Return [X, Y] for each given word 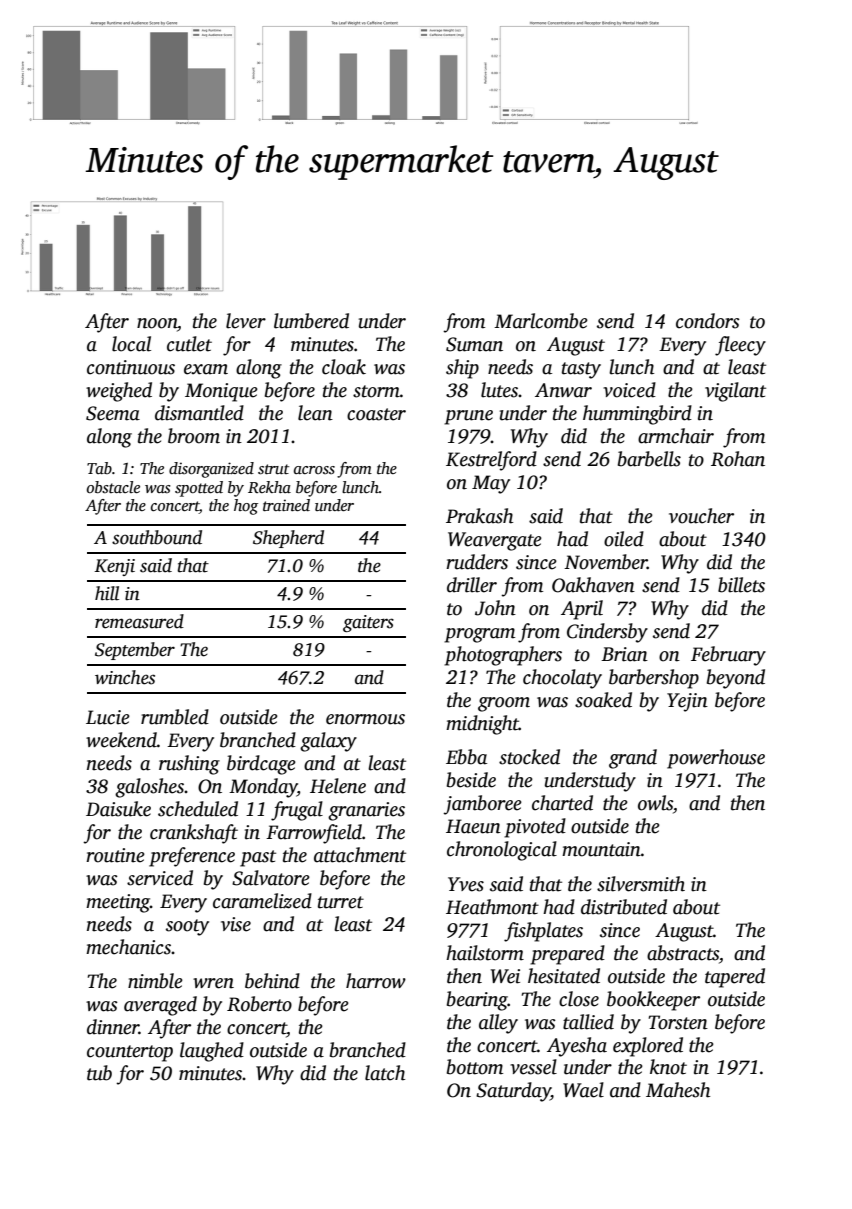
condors [708, 321]
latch [385, 1073]
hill [107, 593]
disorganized [211, 470]
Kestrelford [491, 461]
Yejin [687, 702]
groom [504, 704]
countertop [130, 1053]
